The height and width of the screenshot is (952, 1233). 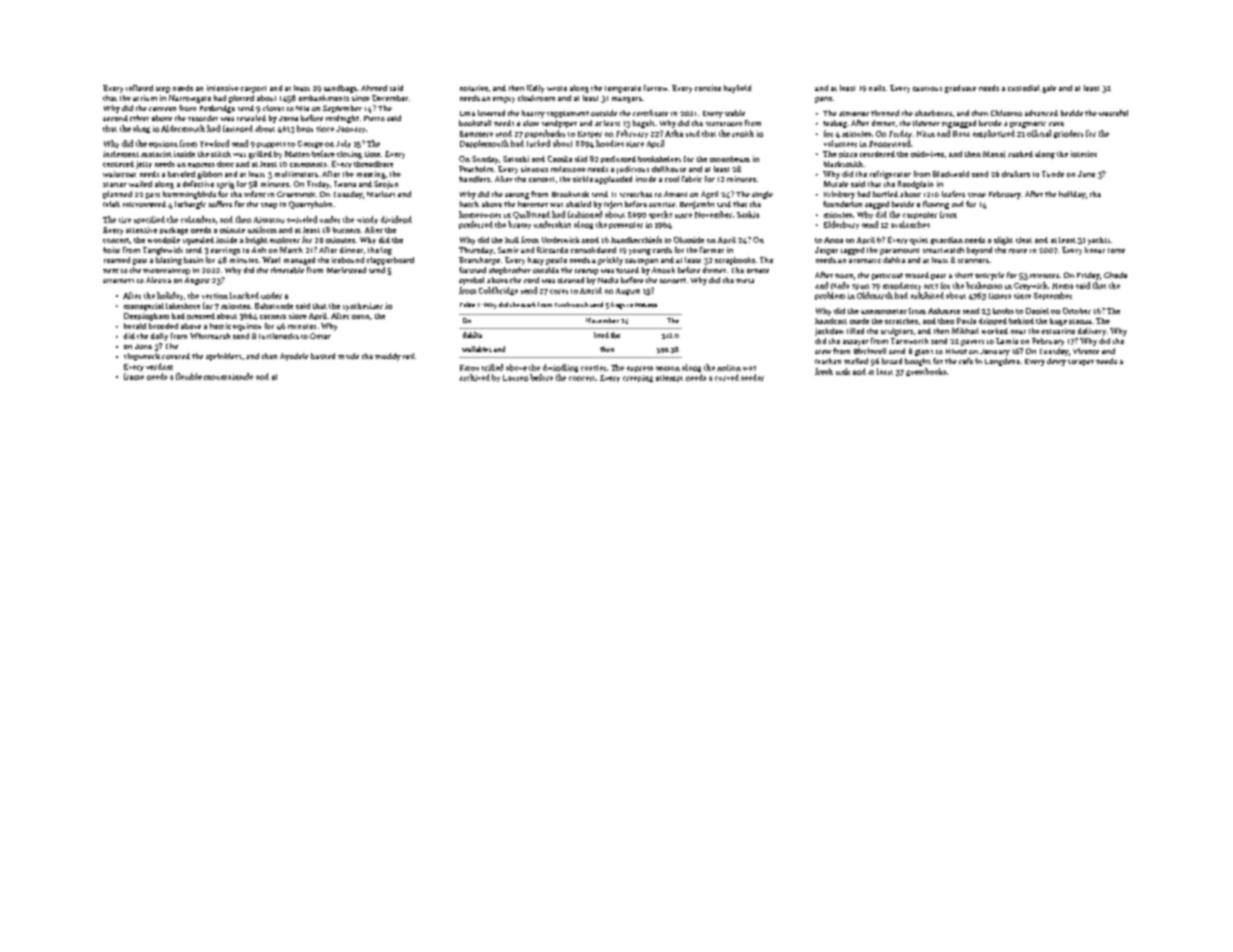 I want to click on Ashmere, so click(x=944, y=311).
